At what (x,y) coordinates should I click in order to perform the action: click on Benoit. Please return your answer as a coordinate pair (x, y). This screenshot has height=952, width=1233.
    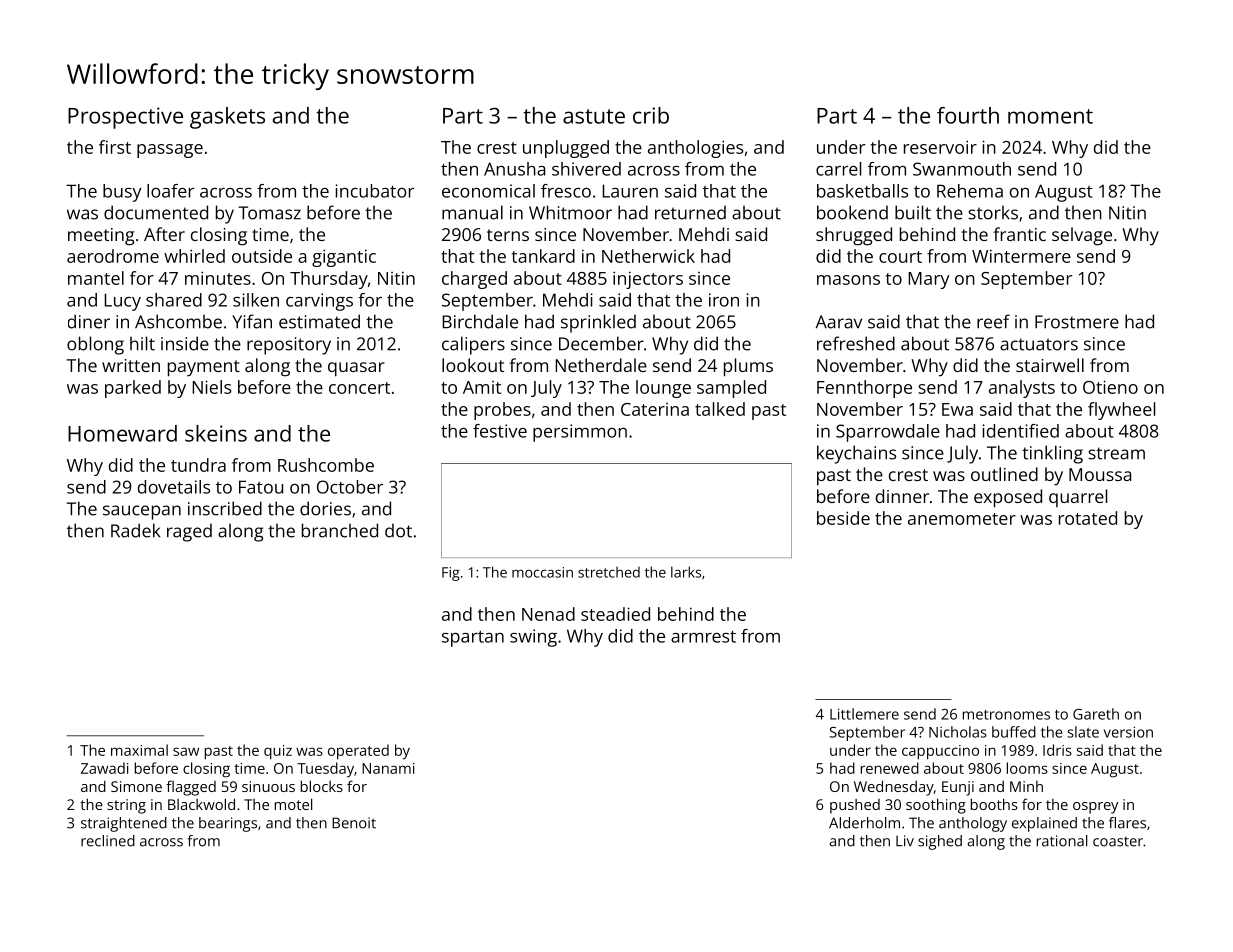
    Looking at the image, I should click on (354, 823).
